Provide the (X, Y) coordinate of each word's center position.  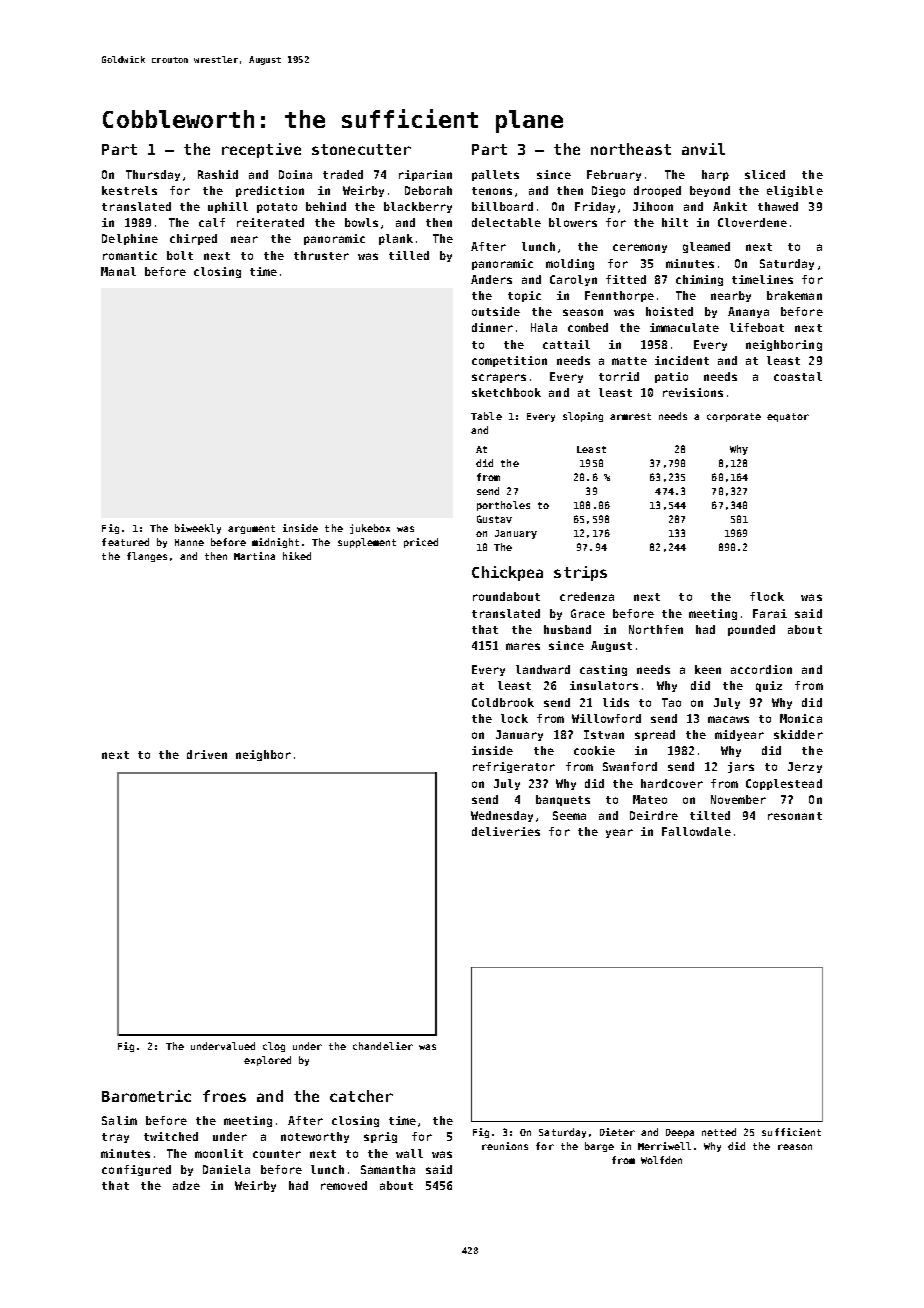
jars (741, 767)
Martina (254, 556)
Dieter (617, 1132)
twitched (171, 1136)
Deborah (428, 190)
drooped (657, 191)
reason (795, 1147)
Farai (770, 613)
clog (274, 1047)
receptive (261, 150)
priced (421, 543)
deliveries (506, 831)
